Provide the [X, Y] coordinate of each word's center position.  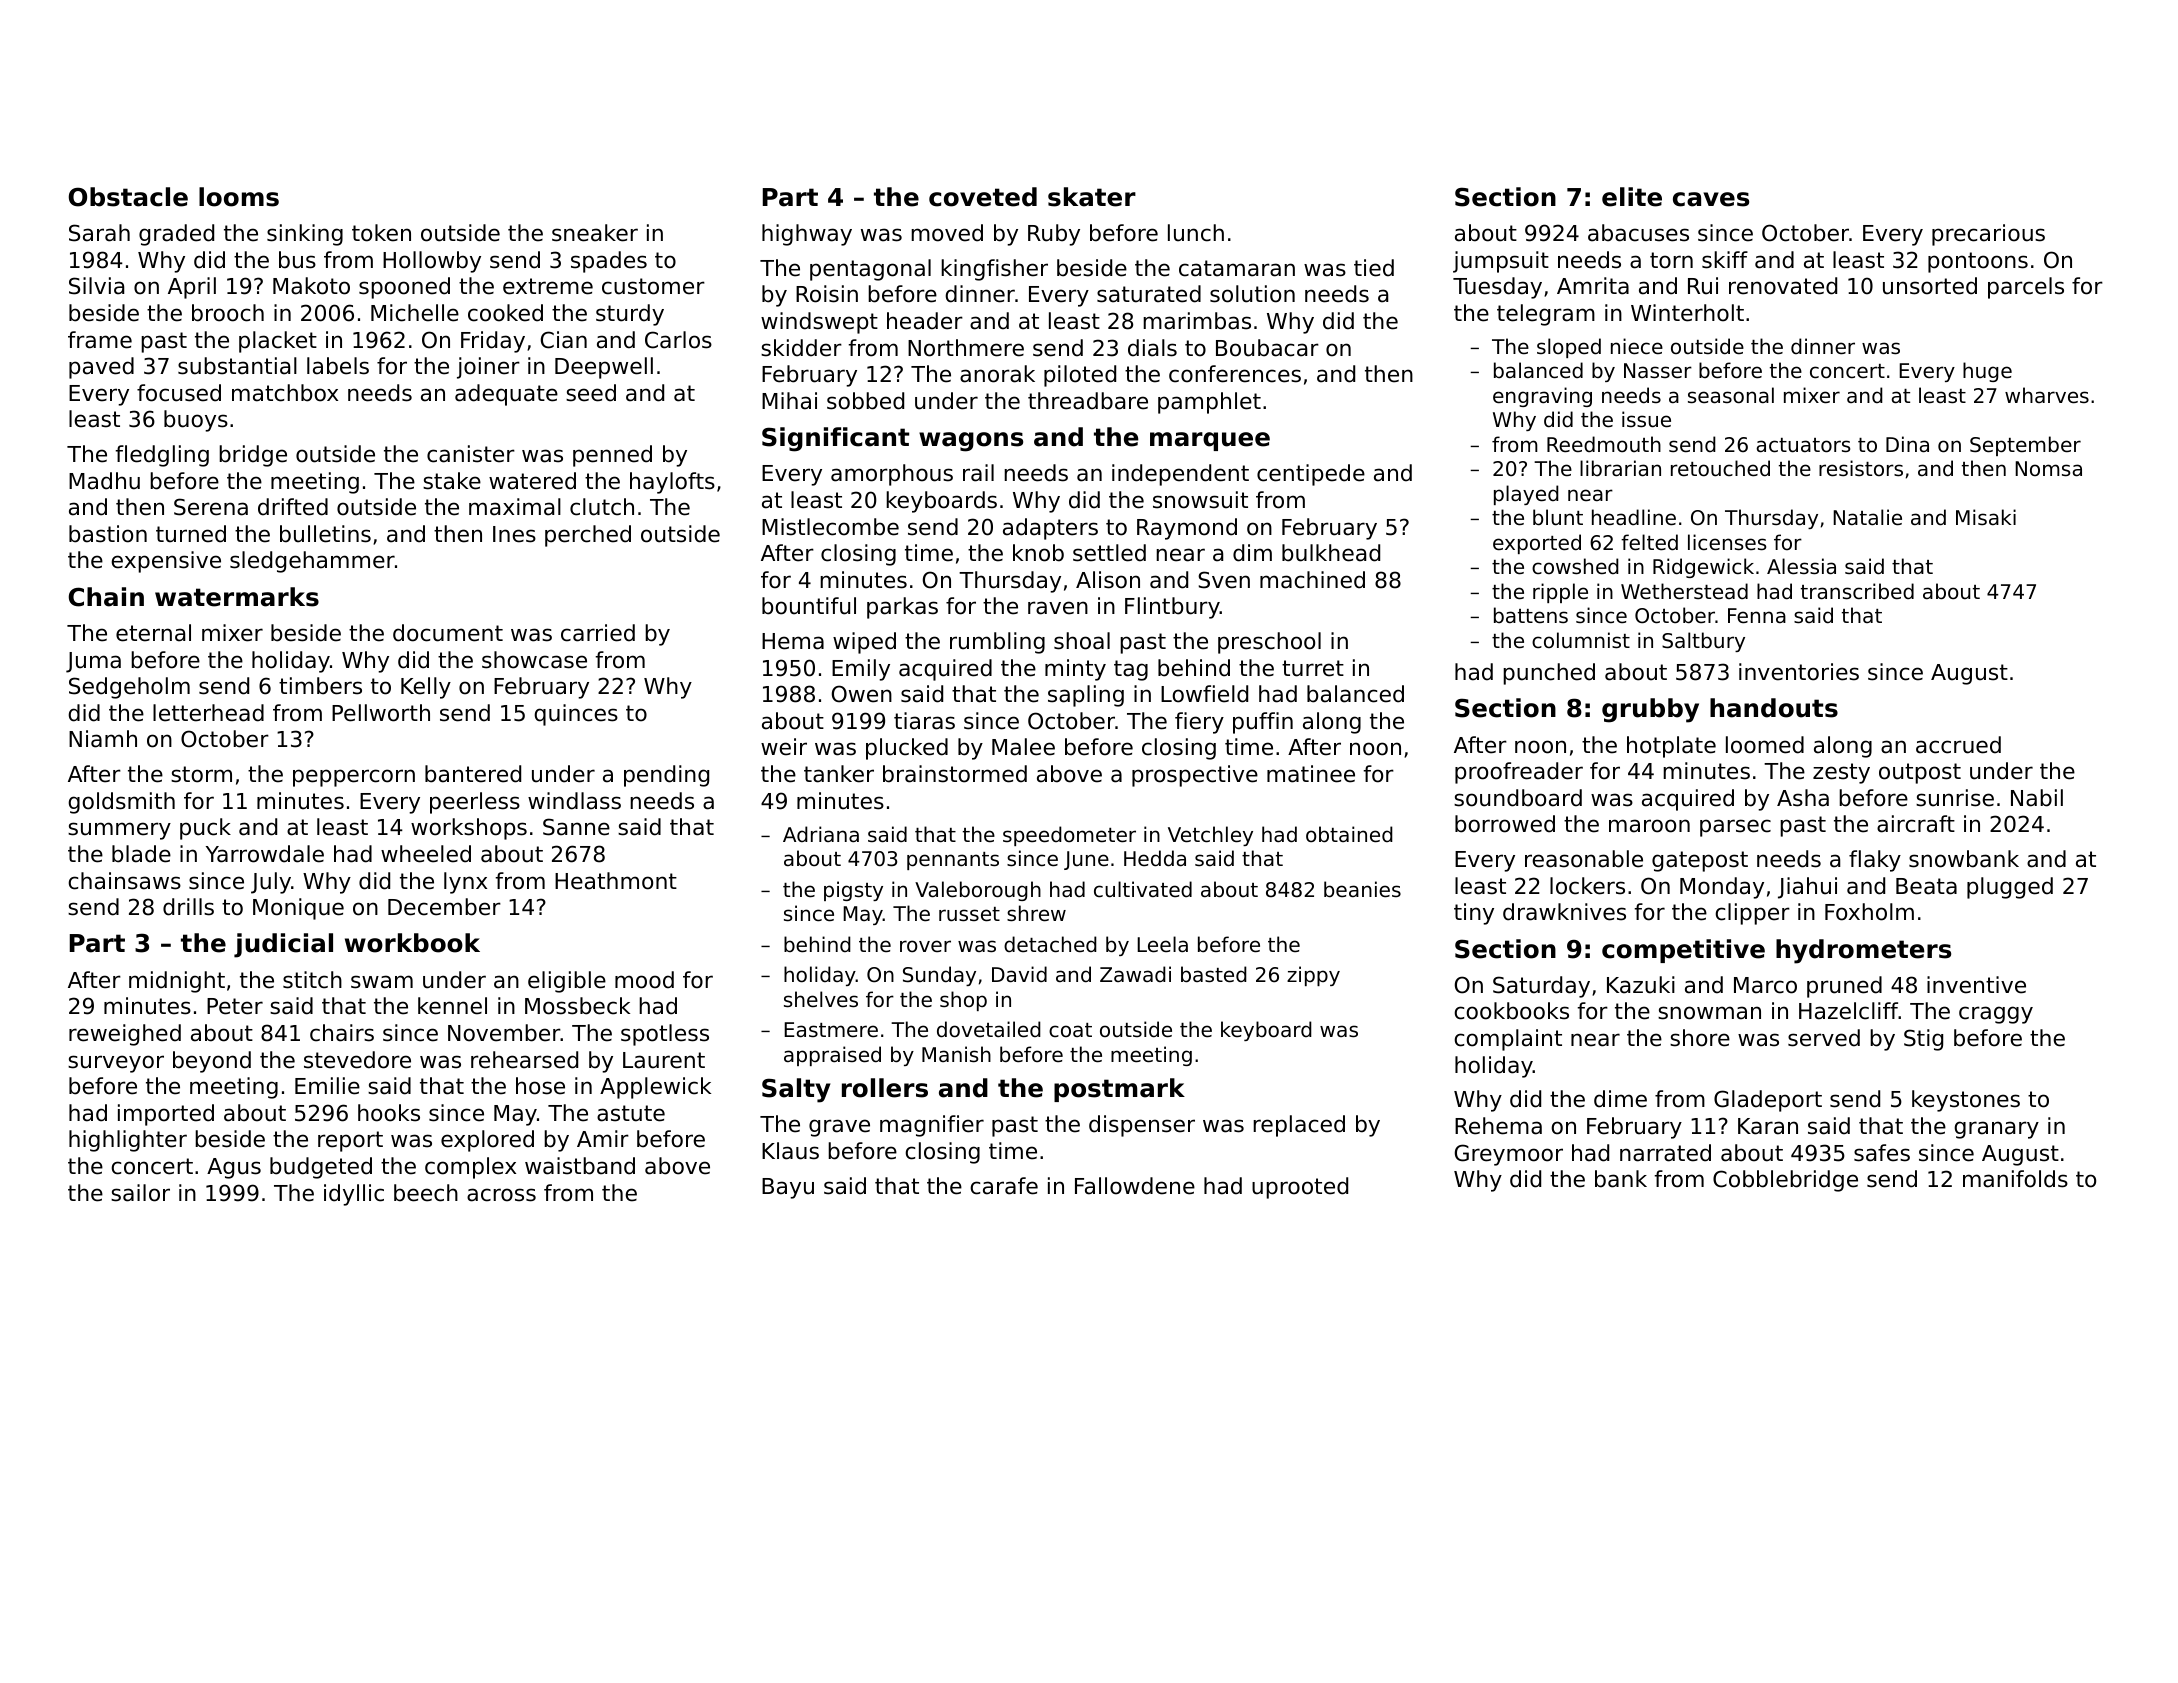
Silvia [96, 286]
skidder [801, 348]
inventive [1976, 985]
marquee [1210, 441]
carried [598, 633]
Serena [211, 507]
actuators [1803, 445]
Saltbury [1703, 642]
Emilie [327, 1086]
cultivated [1143, 889]
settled [1109, 553]
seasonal [1731, 395]
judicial [283, 945]
